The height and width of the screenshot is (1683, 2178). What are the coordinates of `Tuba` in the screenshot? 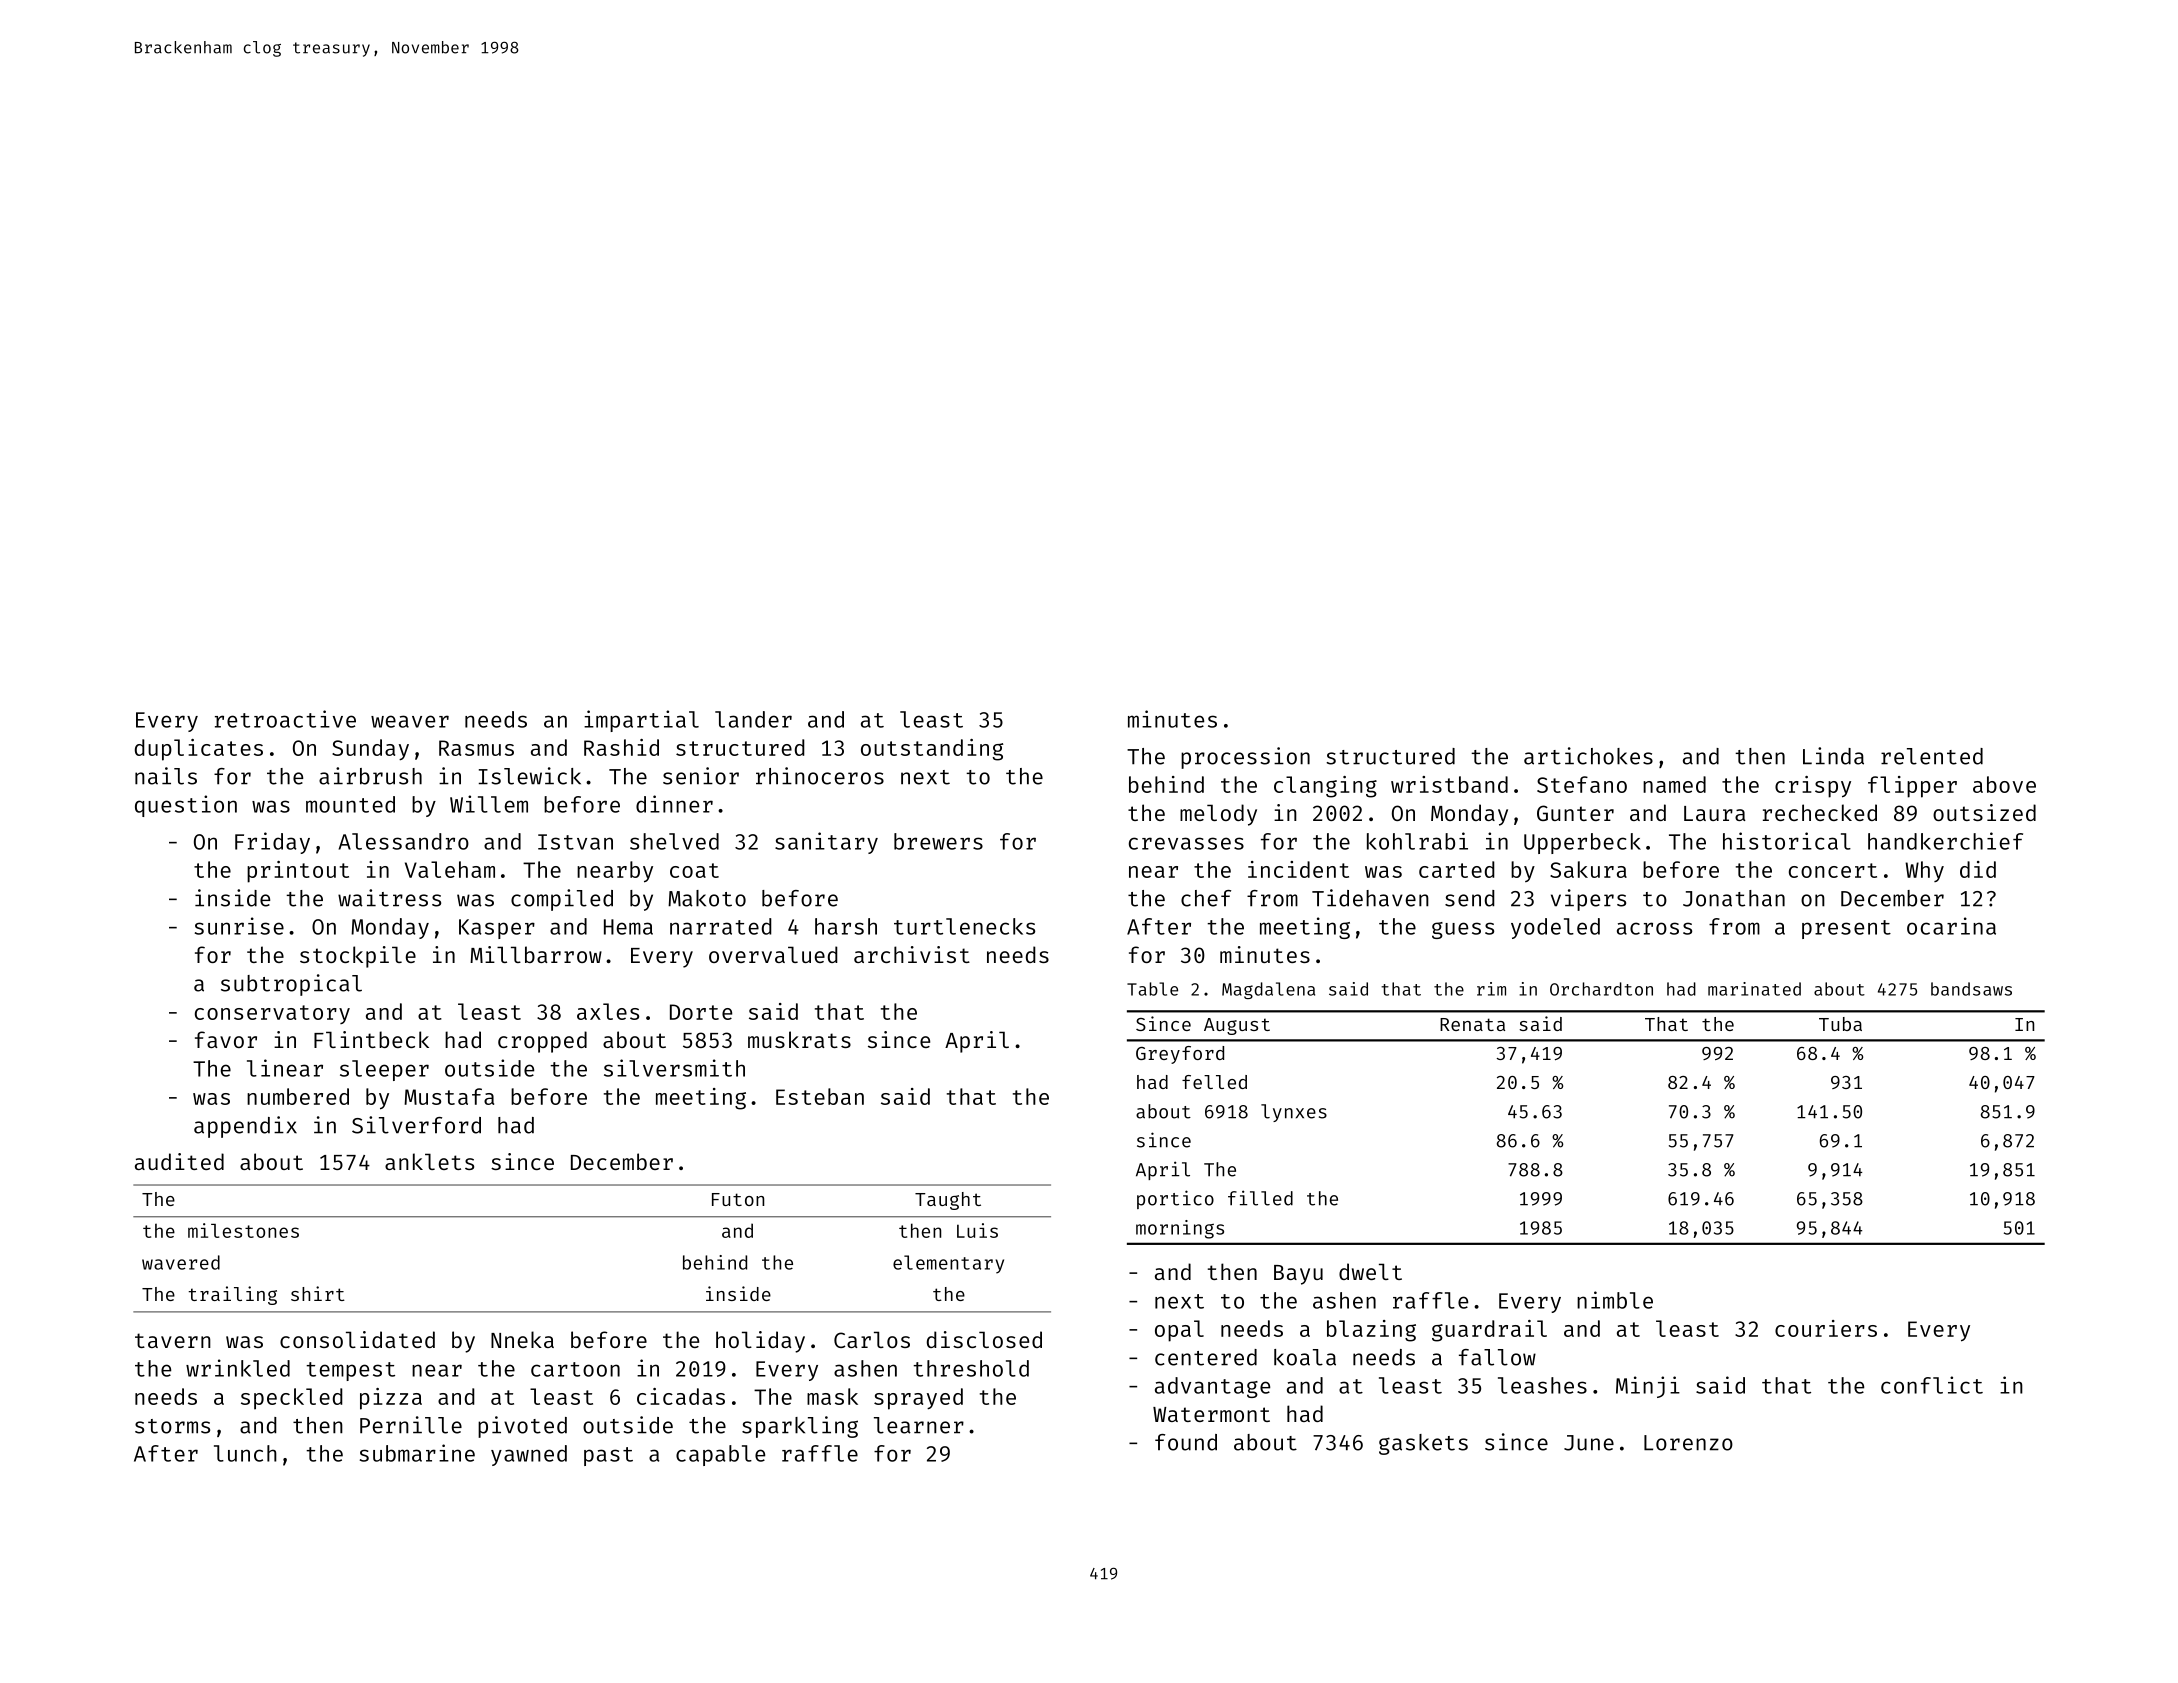 It's located at (1840, 1024).
